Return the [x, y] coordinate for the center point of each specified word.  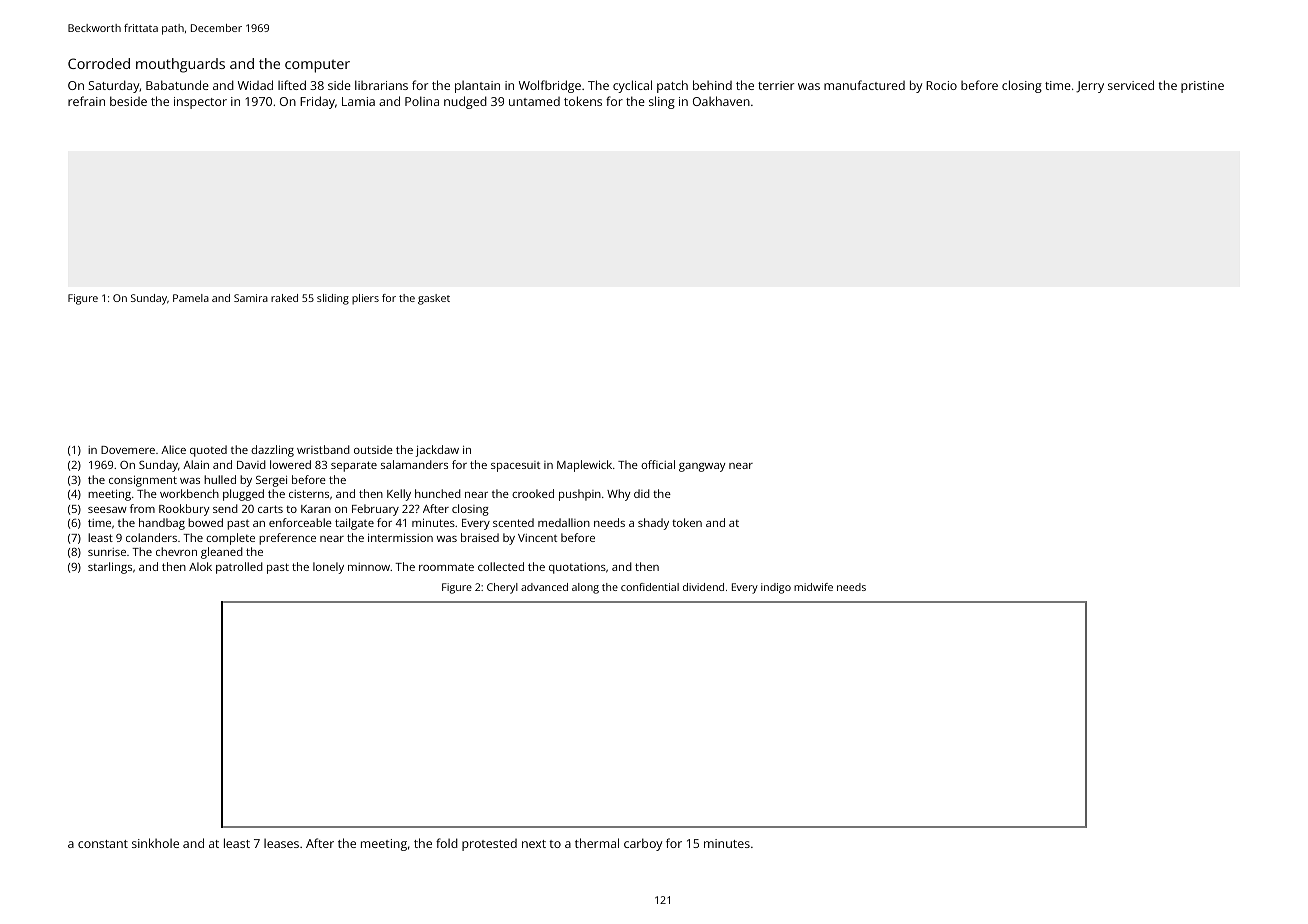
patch [672, 86]
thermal [597, 843]
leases [281, 843]
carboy [643, 844]
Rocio [941, 85]
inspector [200, 103]
